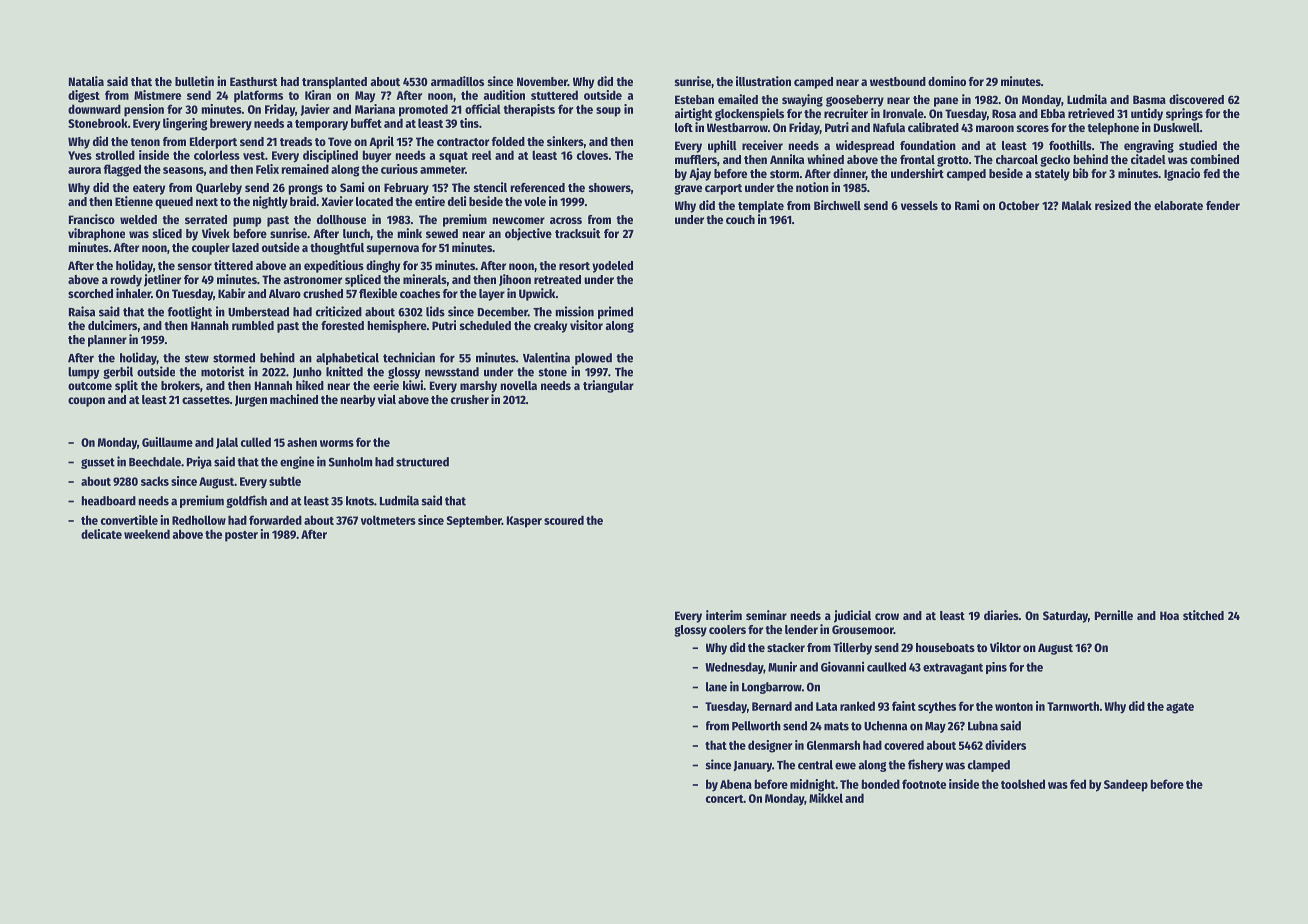 This document has height=924, width=1308. I want to click on Kiran, so click(318, 95).
